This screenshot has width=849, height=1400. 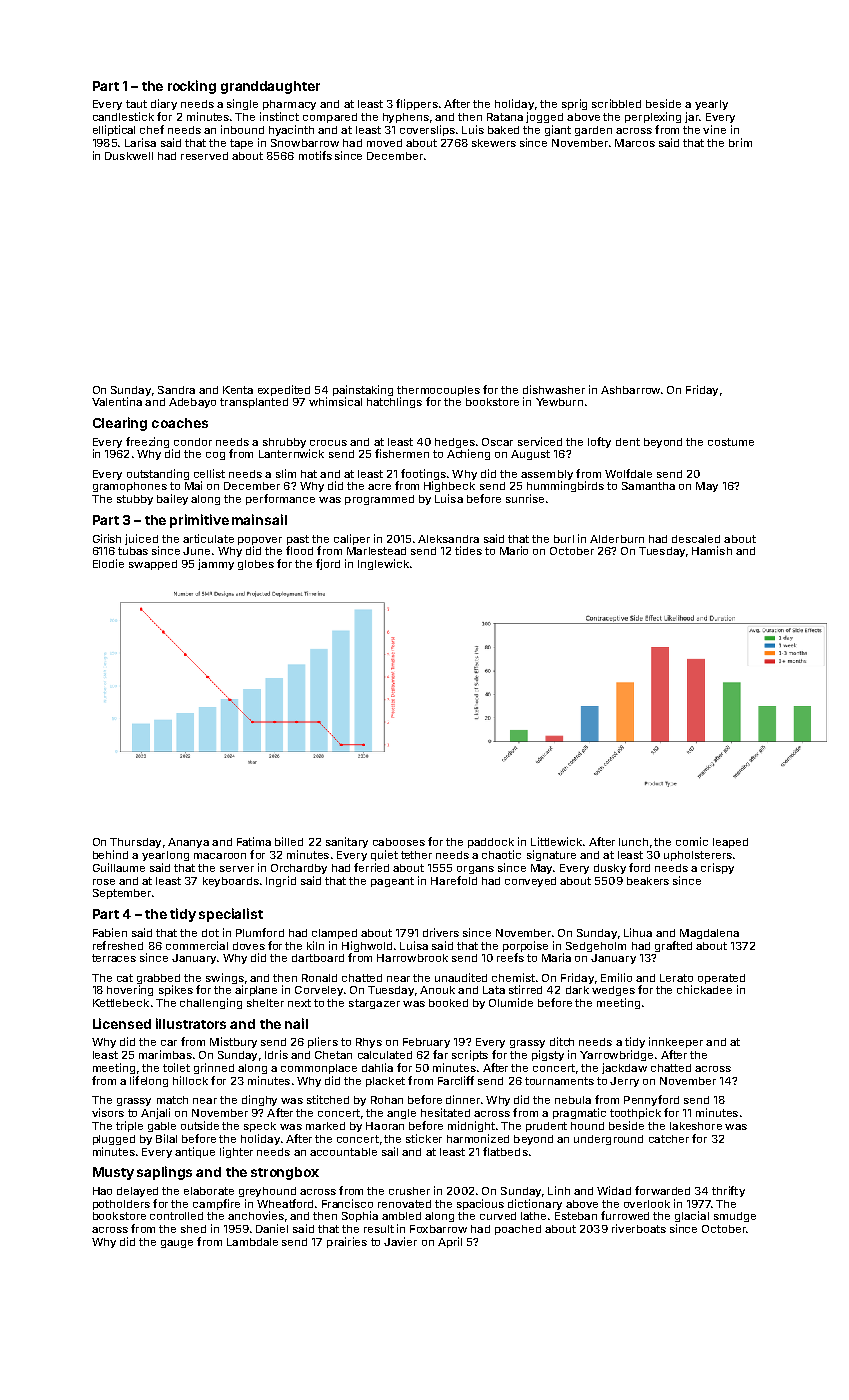 I want to click on expedited, so click(x=284, y=390).
